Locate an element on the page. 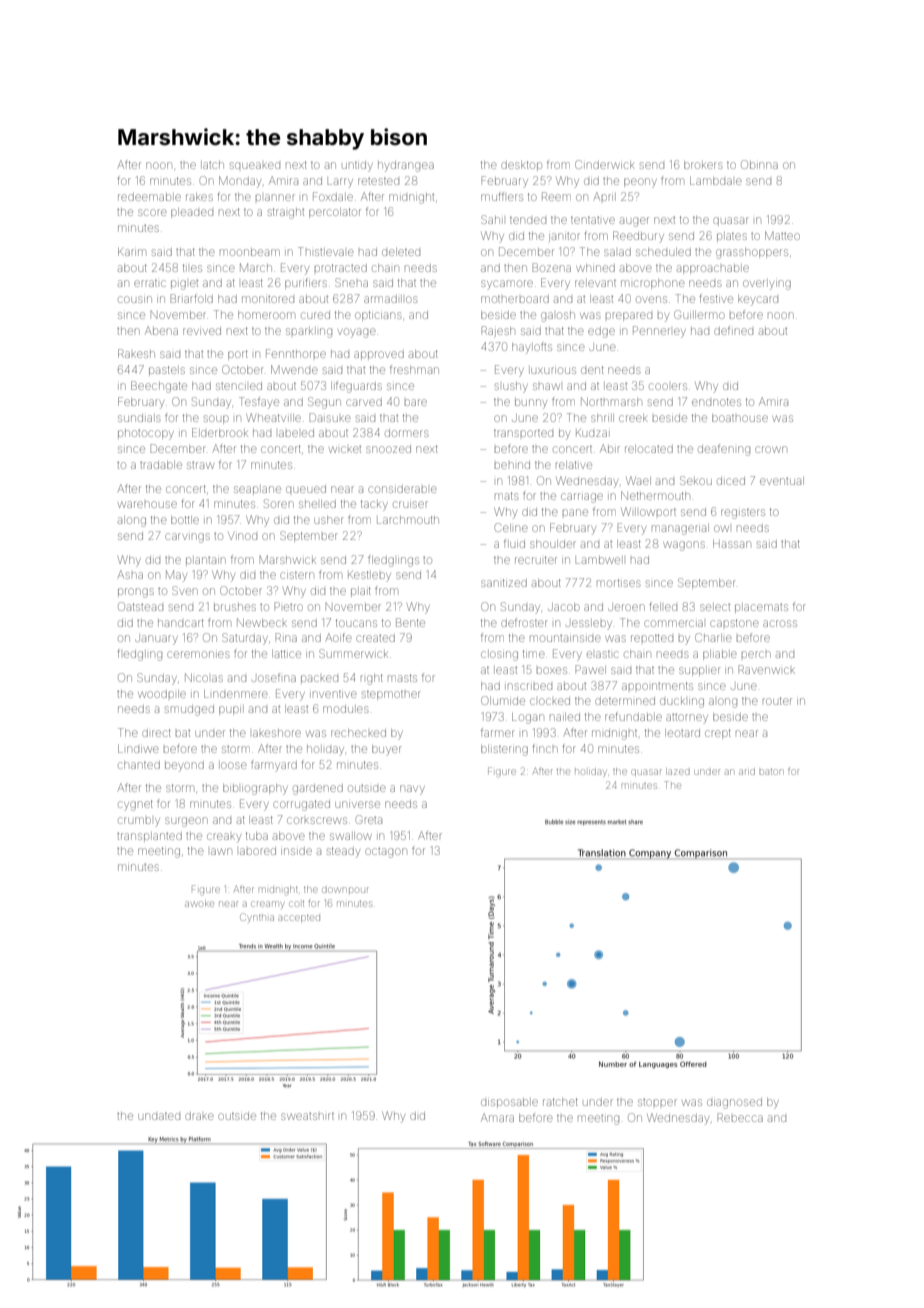 The height and width of the page is (1308, 924). lakeshore is located at coordinates (277, 733).
